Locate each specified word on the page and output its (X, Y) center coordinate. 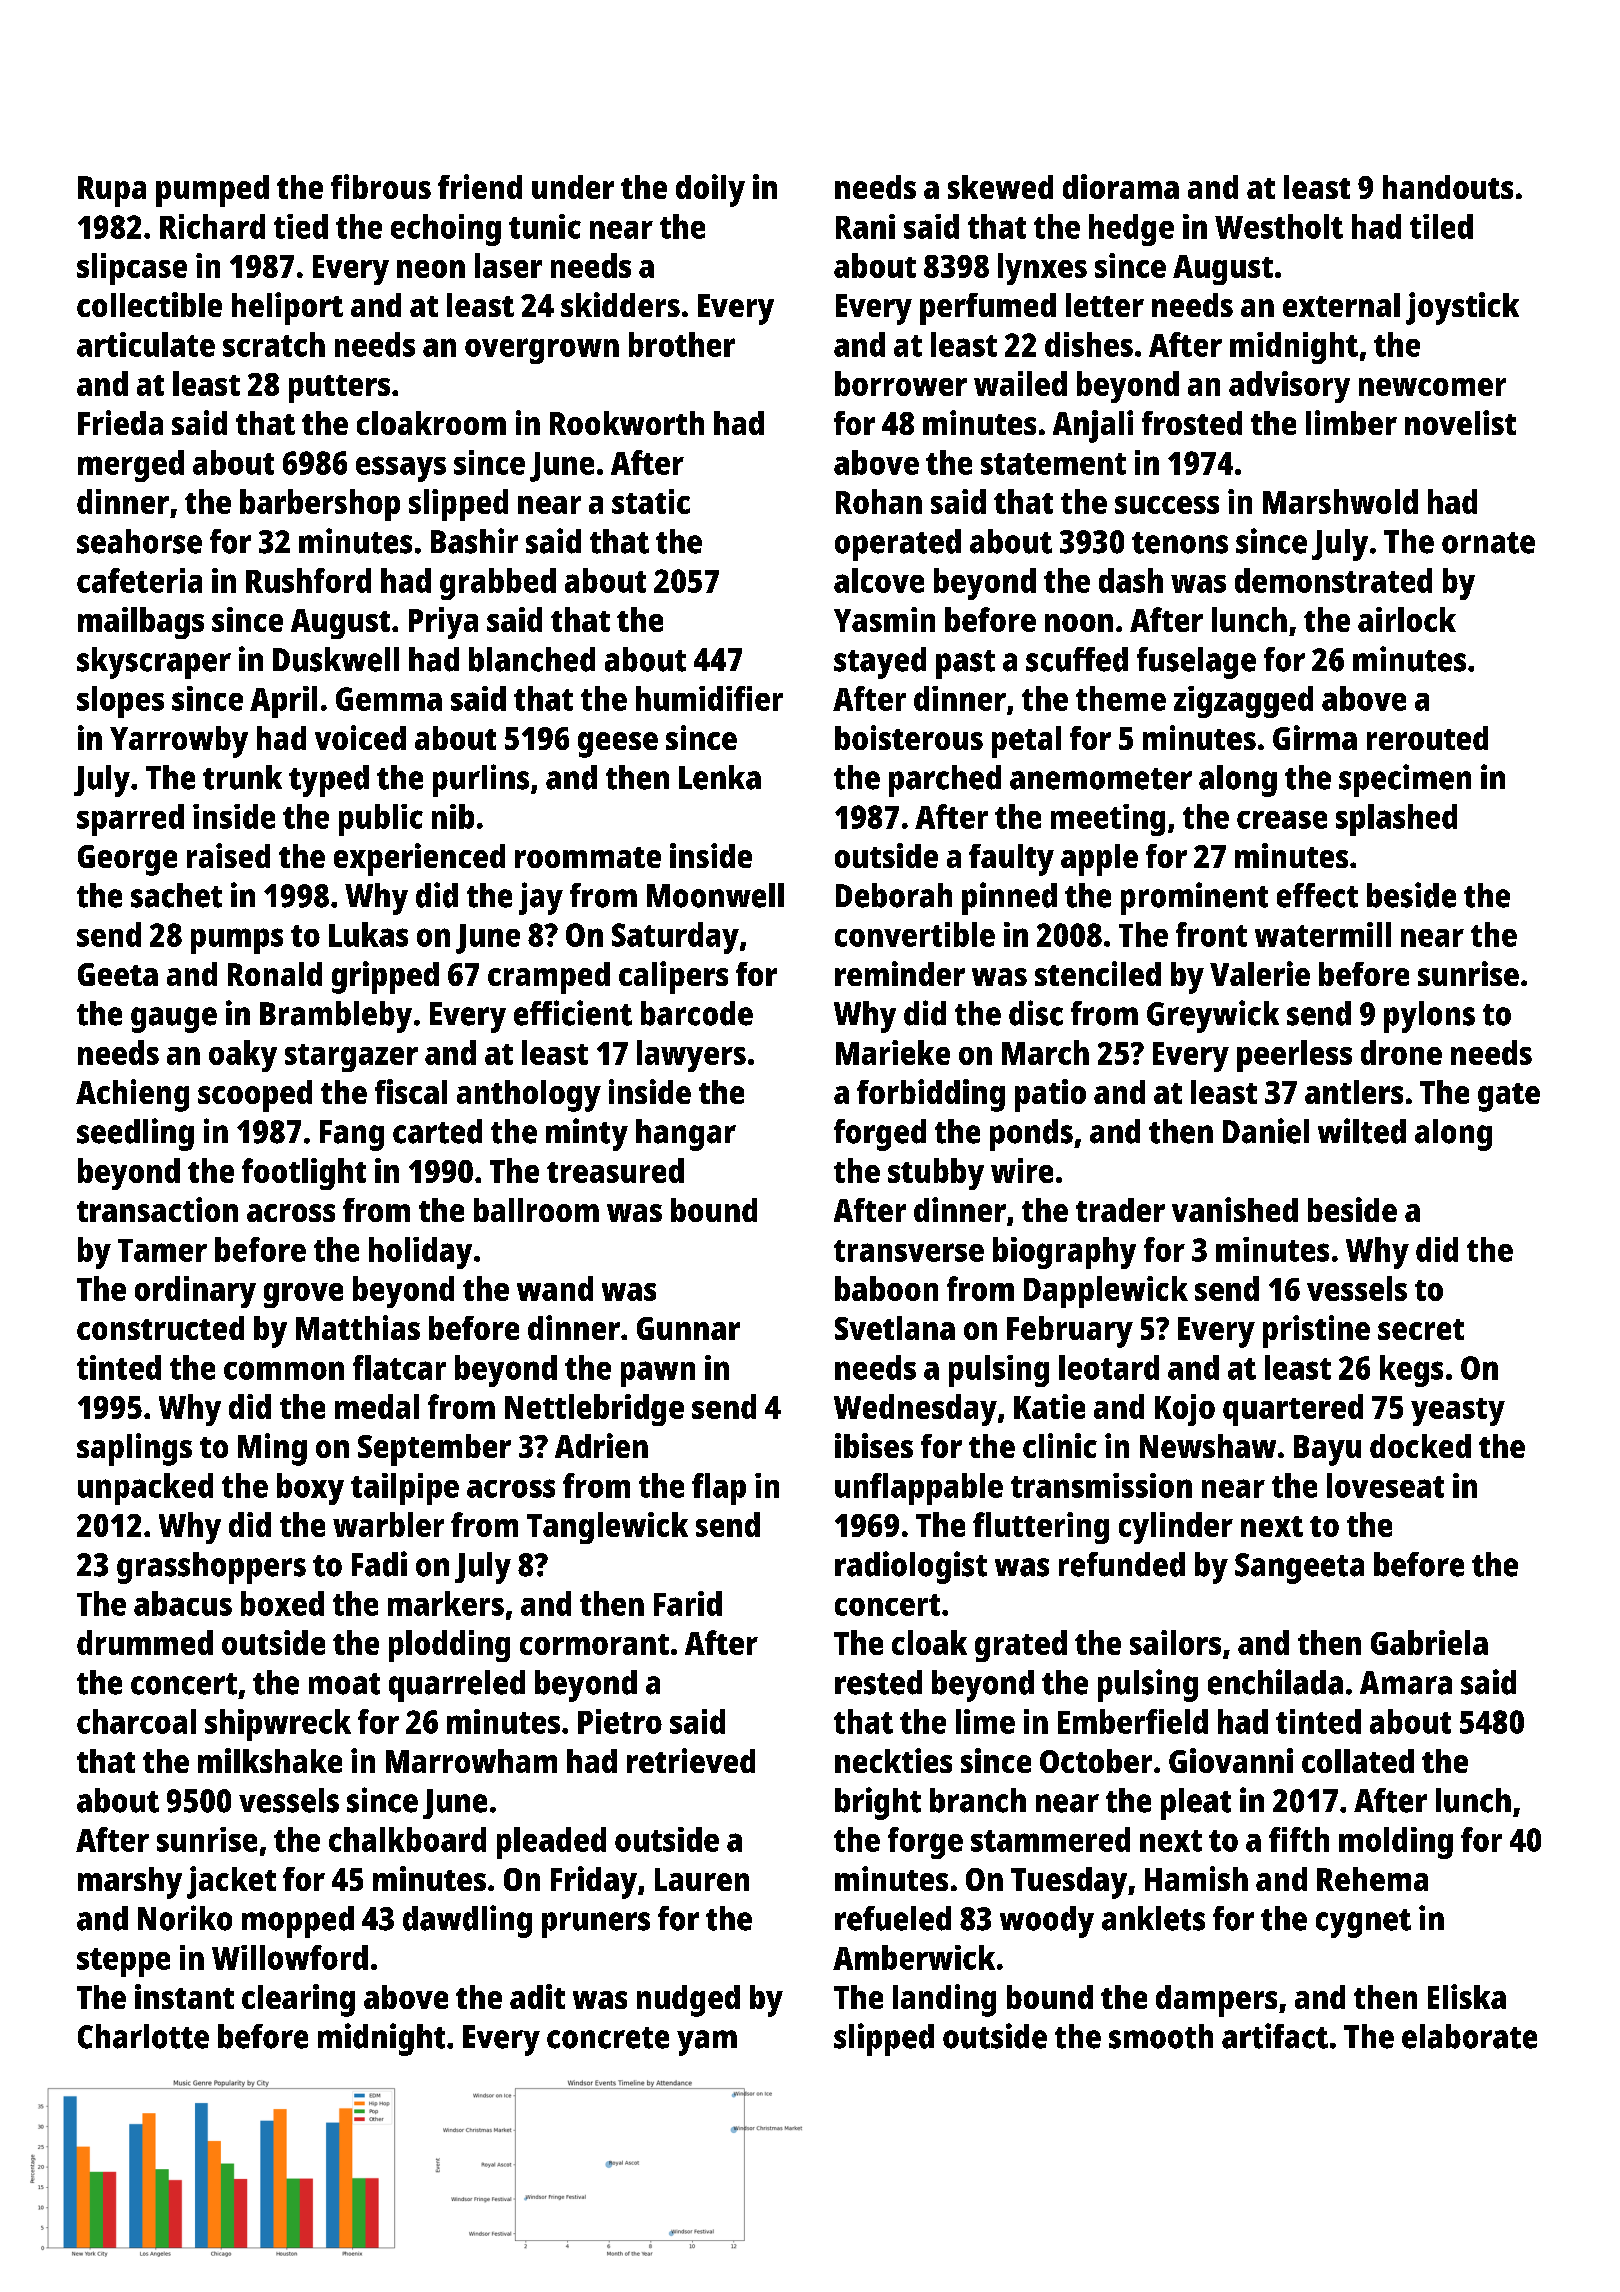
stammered (1050, 1839)
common (284, 1370)
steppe (123, 1962)
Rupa (112, 191)
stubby (936, 1174)
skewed (1000, 187)
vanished (1235, 1209)
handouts (1448, 187)
